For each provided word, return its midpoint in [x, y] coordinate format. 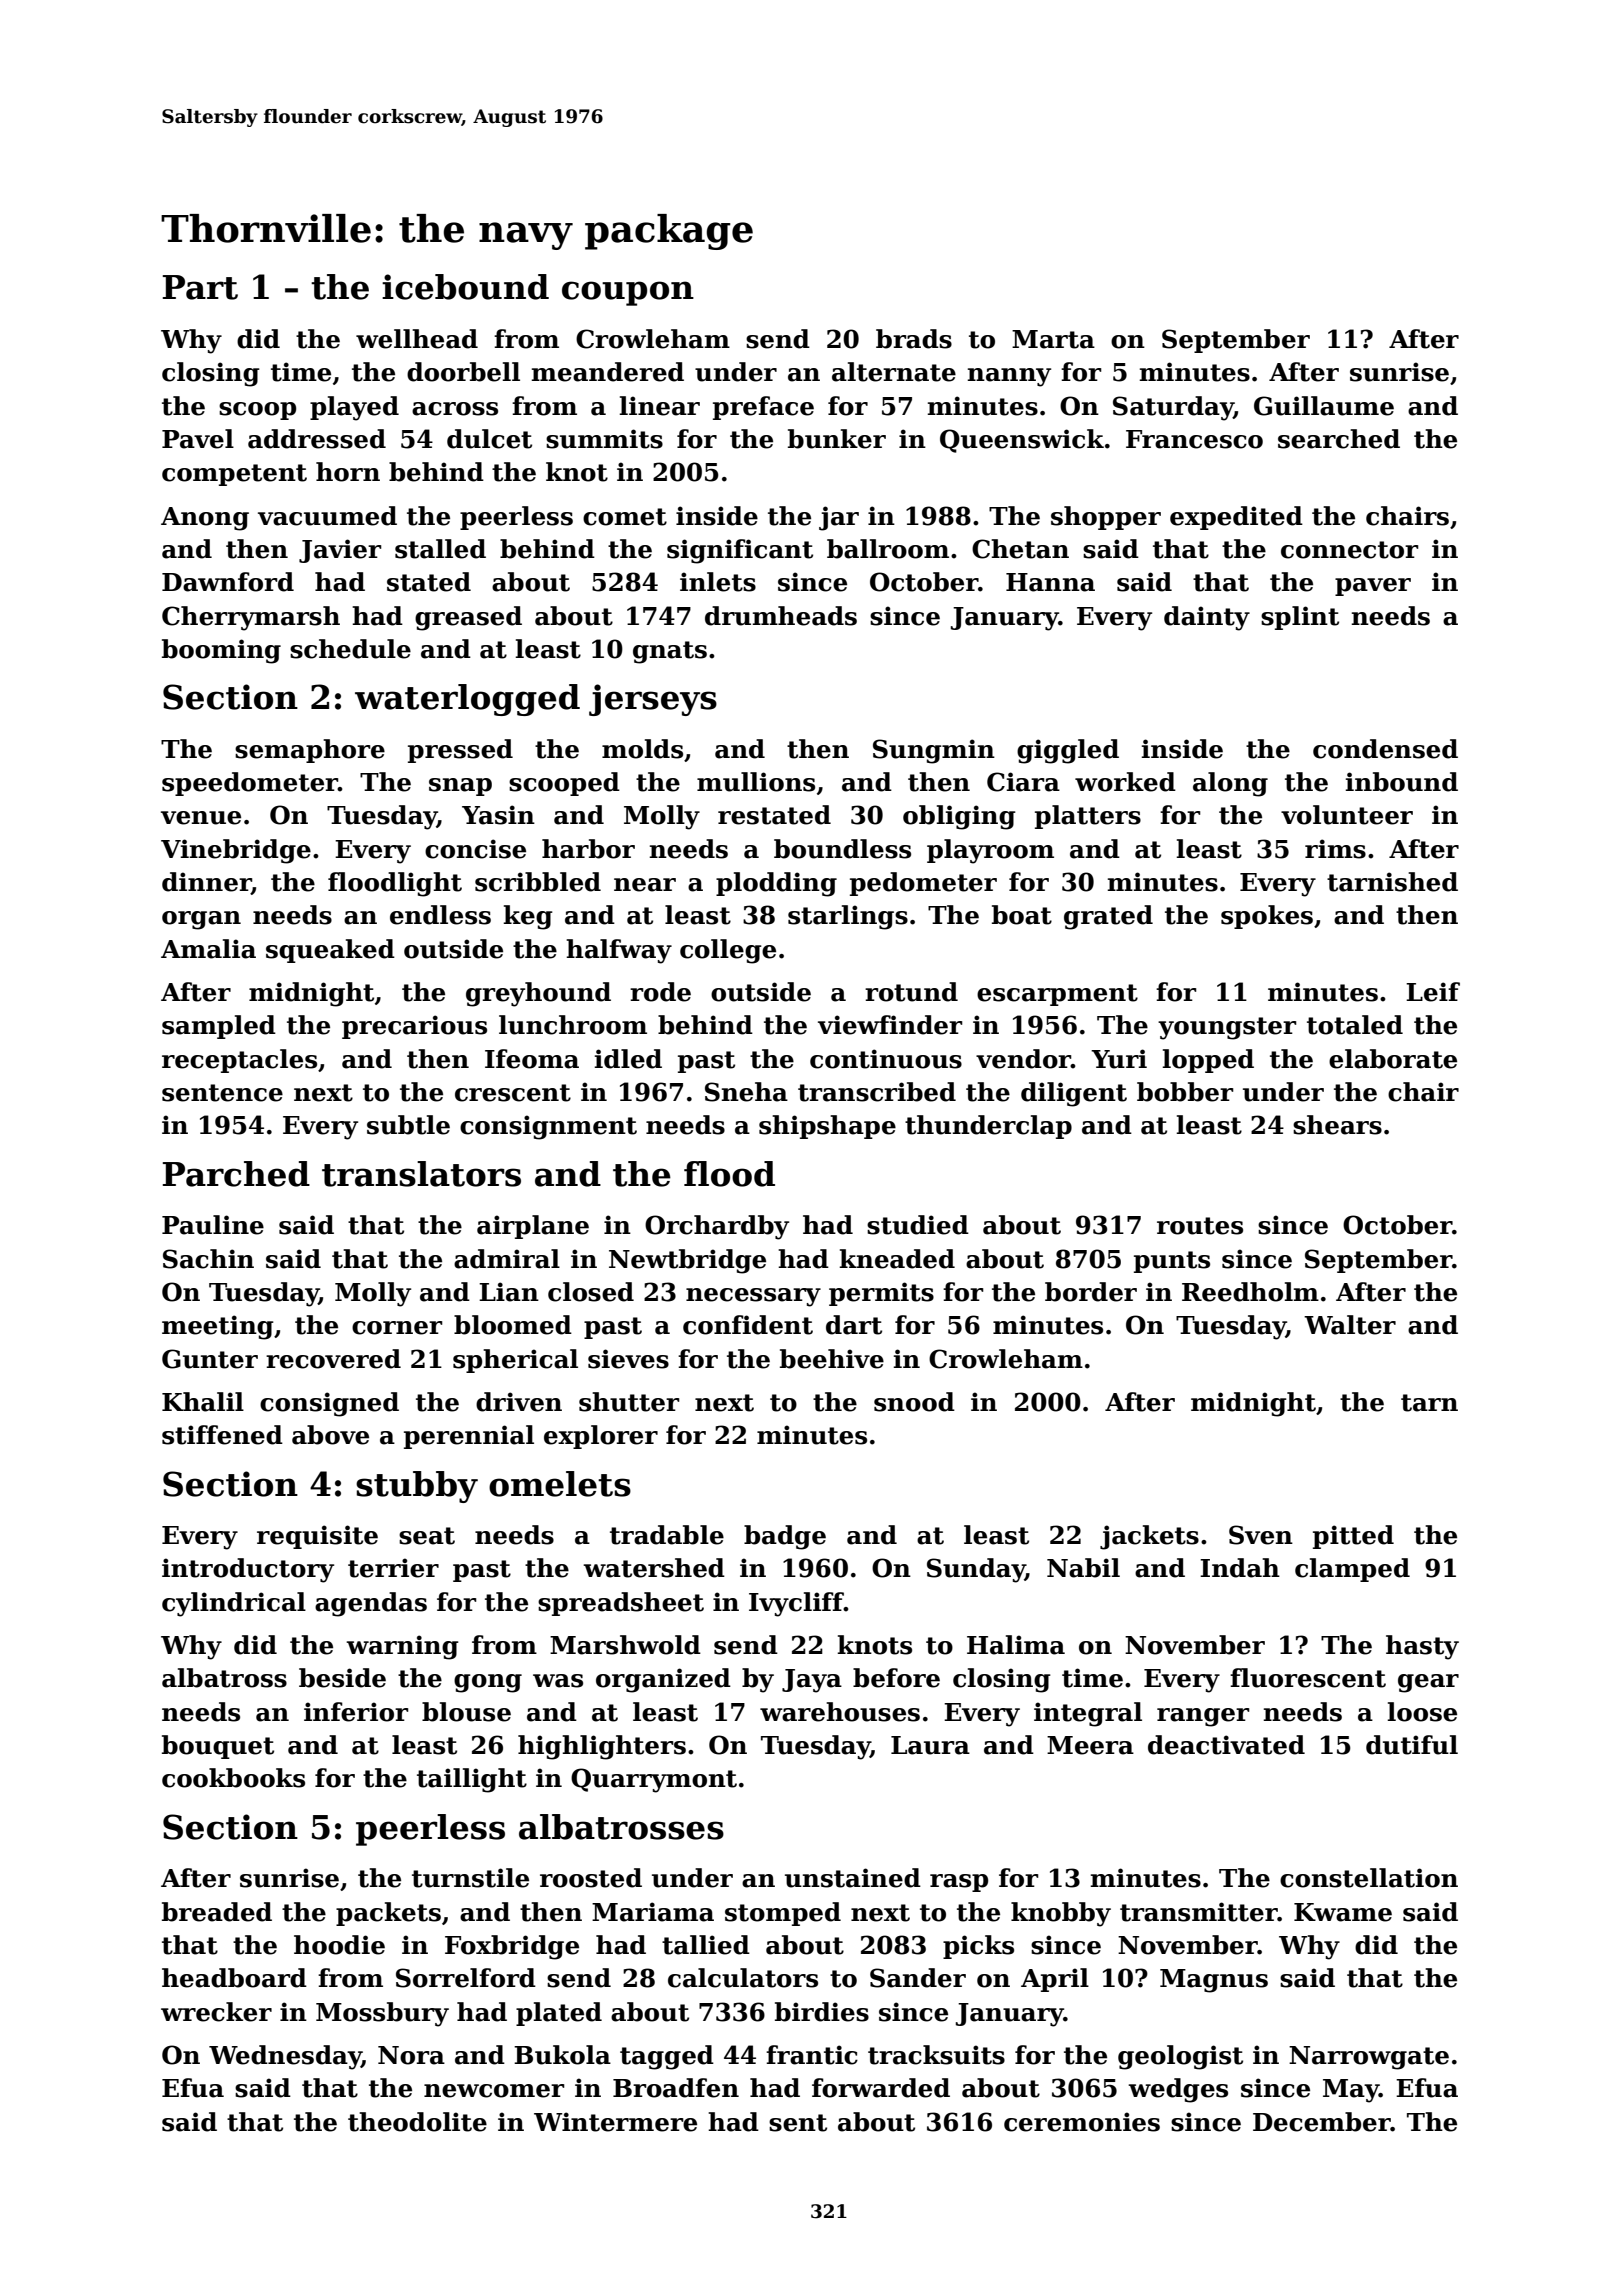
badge [785, 1537]
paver [1373, 587]
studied [918, 1225]
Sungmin [934, 751]
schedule [350, 649]
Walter [1350, 1325]
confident [748, 1325]
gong [488, 1683]
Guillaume [1324, 406]
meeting [218, 1327]
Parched [236, 1174]
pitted [1353, 1537]
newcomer [494, 2091]
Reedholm [1250, 1292]
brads [914, 339]
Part [200, 287]
